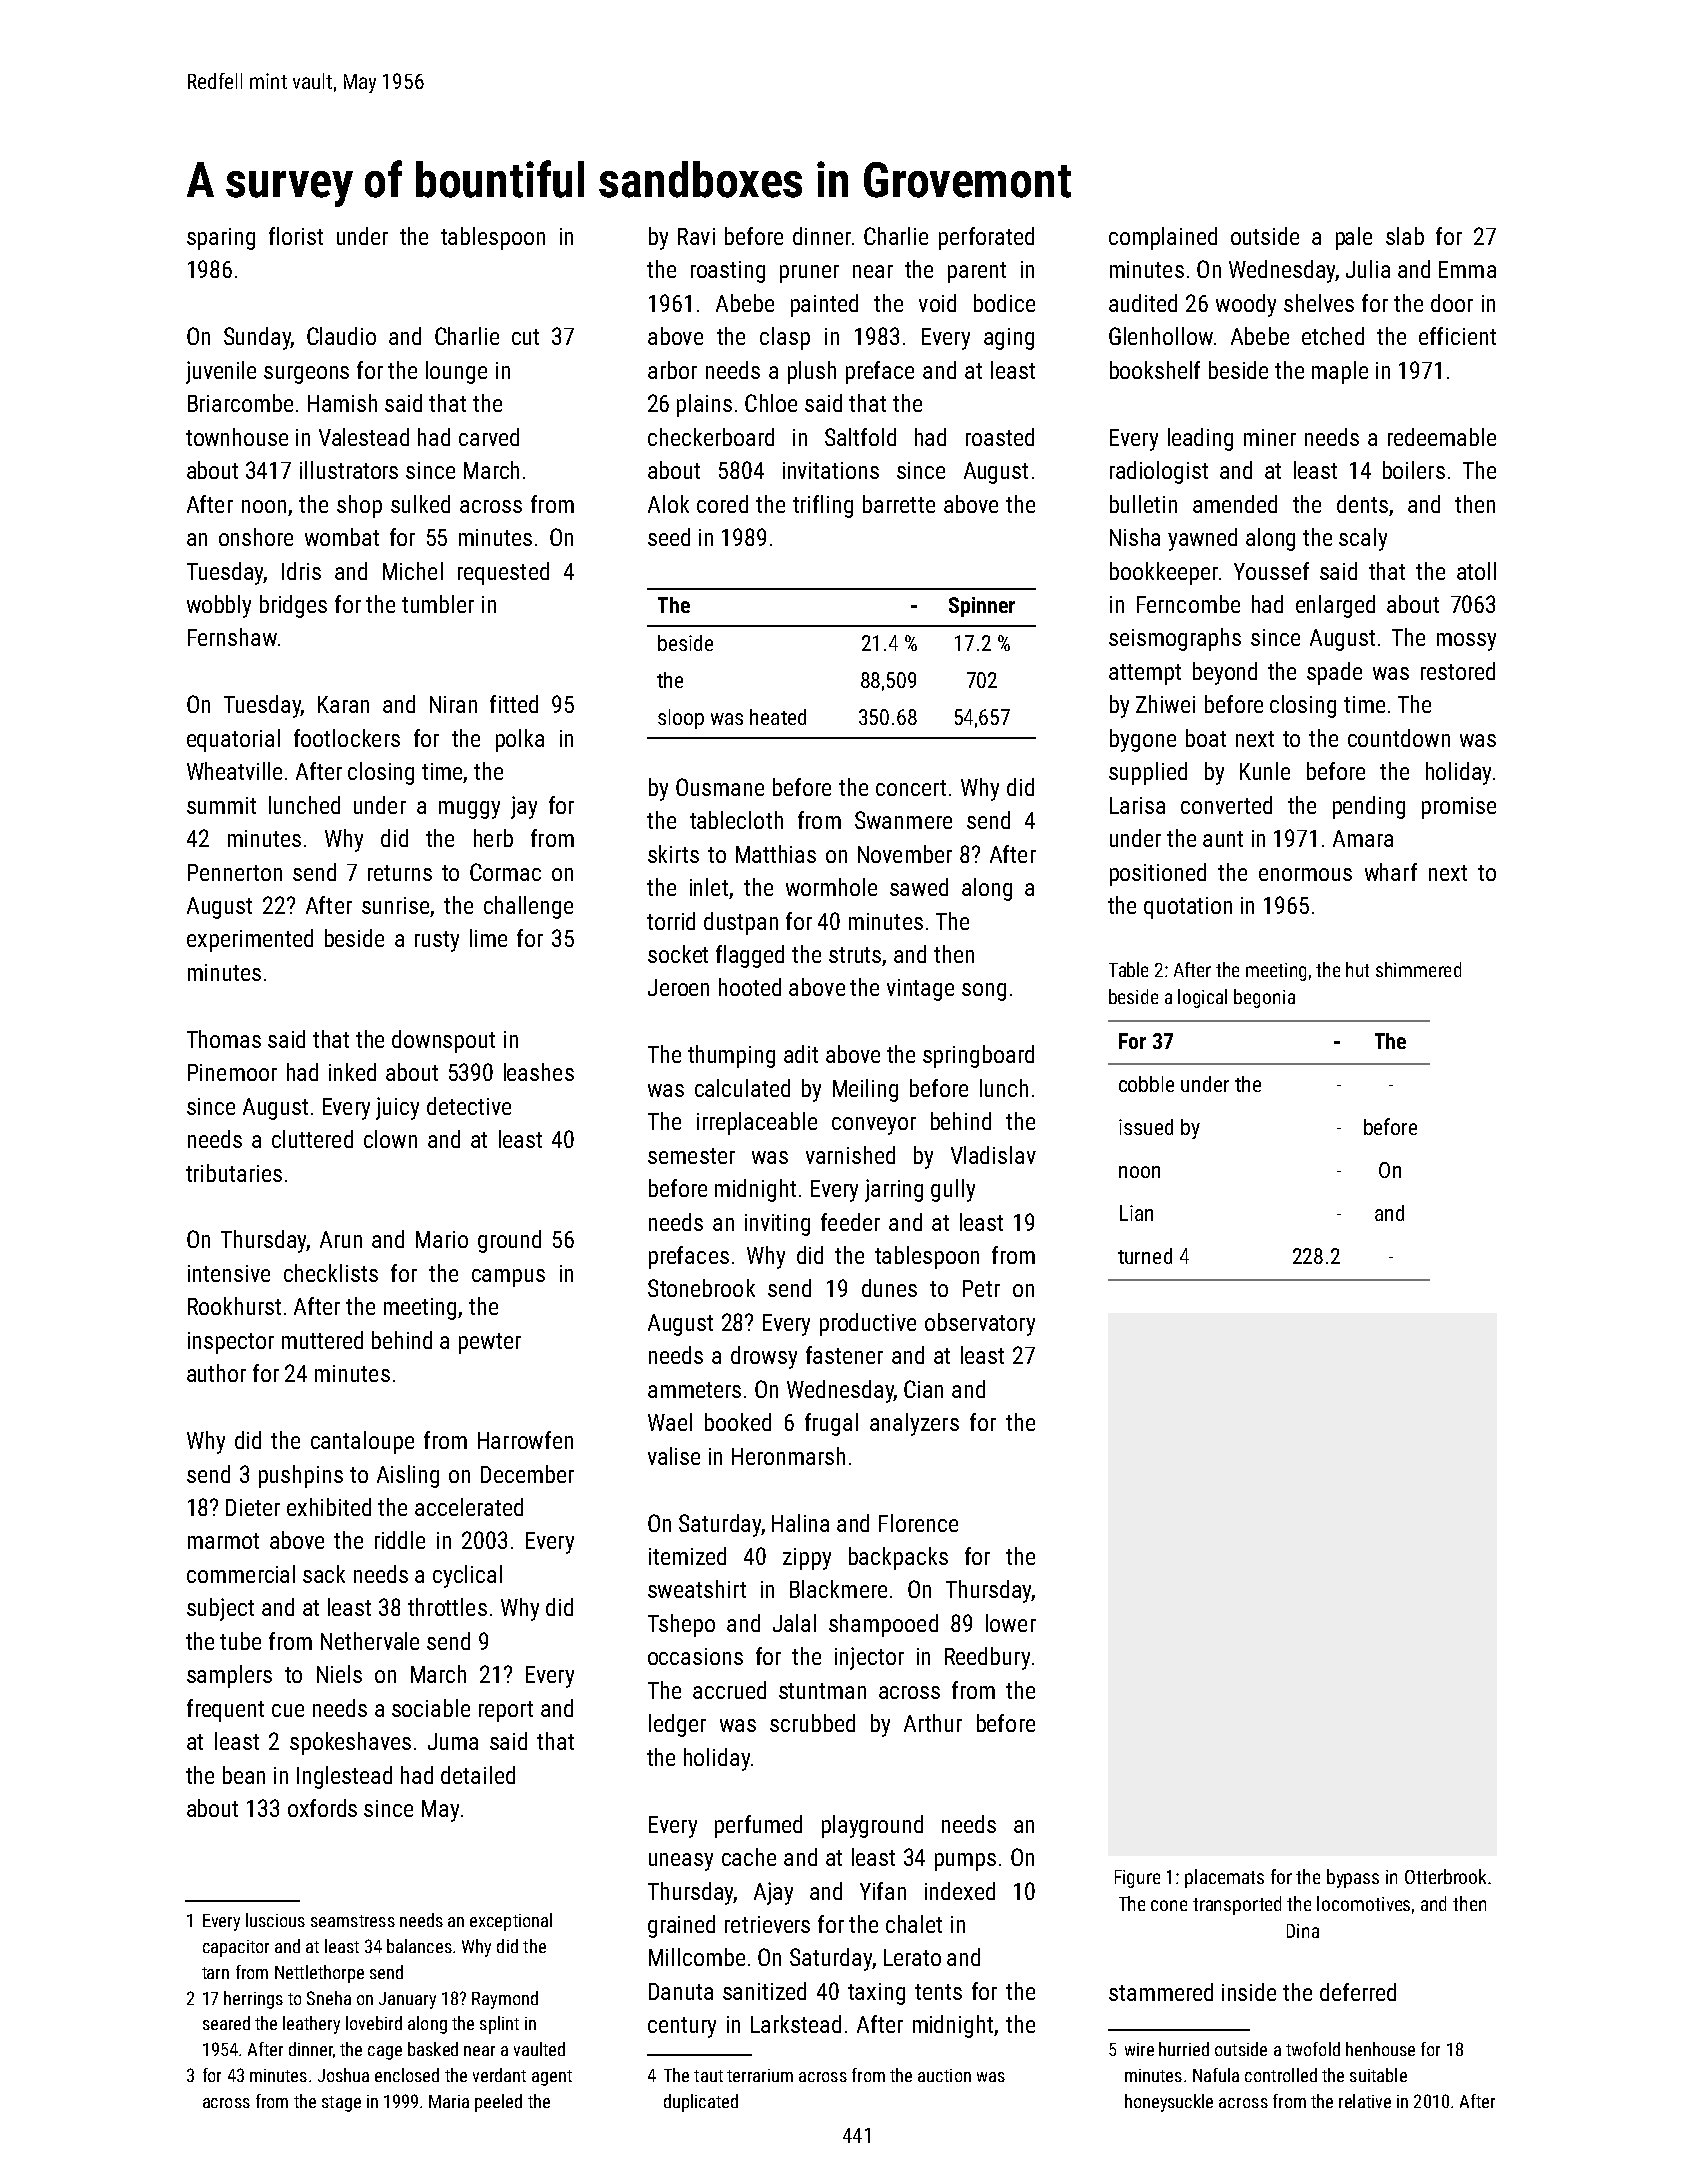  I want to click on report, so click(506, 1711).
